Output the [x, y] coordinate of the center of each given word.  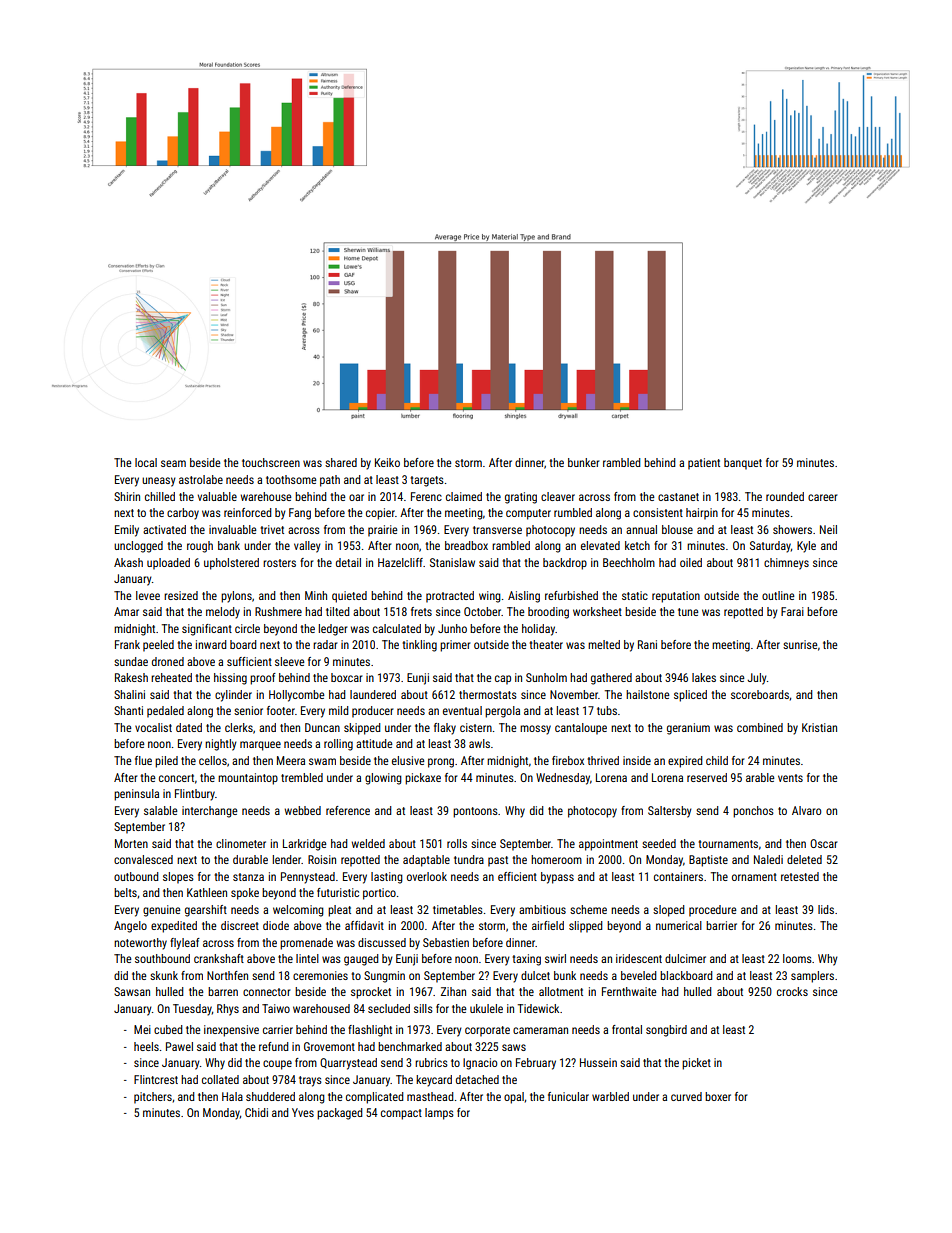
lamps [439, 1114]
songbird [666, 1031]
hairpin [702, 514]
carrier [278, 1029]
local [146, 462]
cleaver [558, 496]
